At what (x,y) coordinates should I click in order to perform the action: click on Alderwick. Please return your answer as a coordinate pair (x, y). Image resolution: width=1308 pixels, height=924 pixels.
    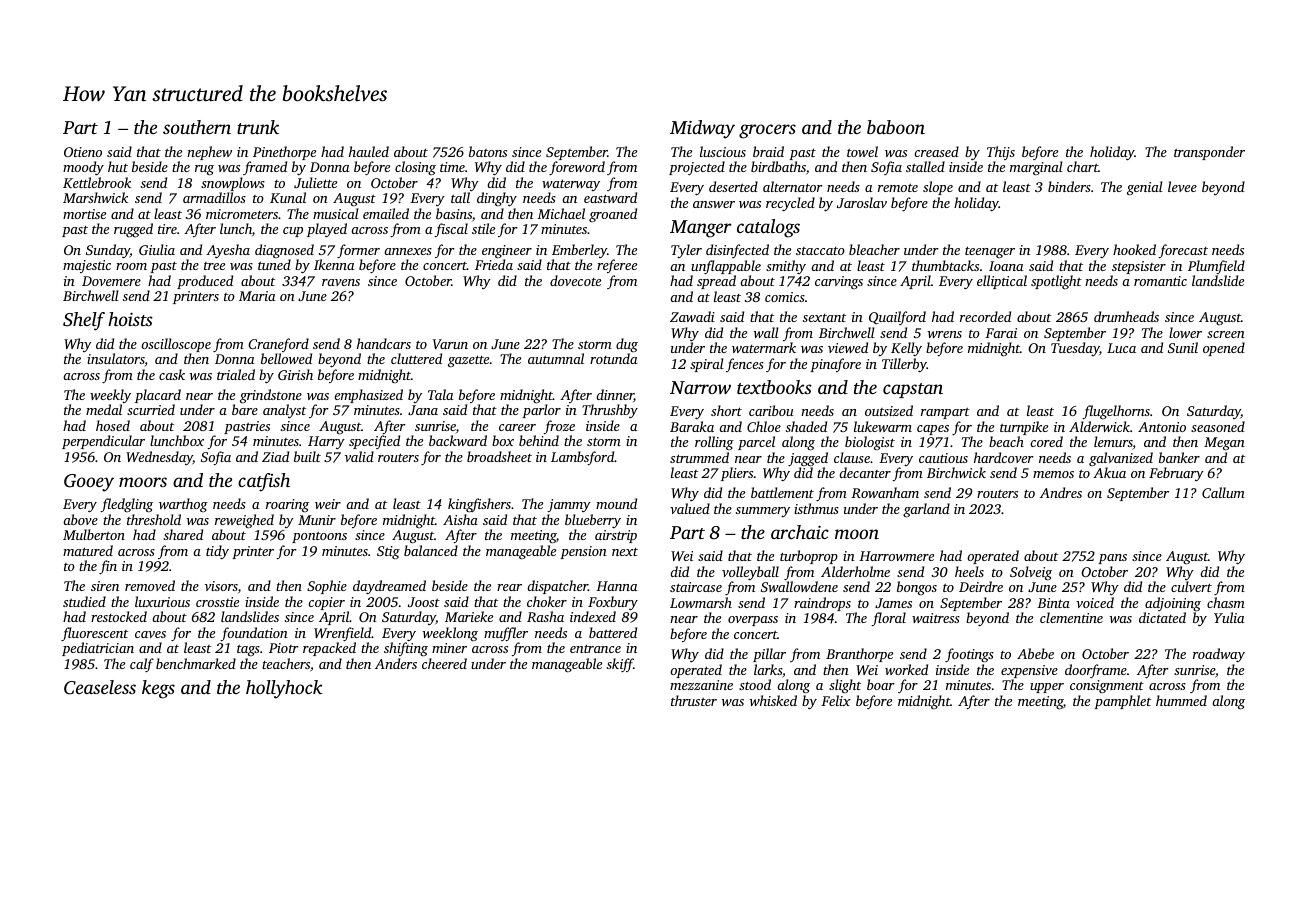
    Looking at the image, I should click on (1099, 426).
